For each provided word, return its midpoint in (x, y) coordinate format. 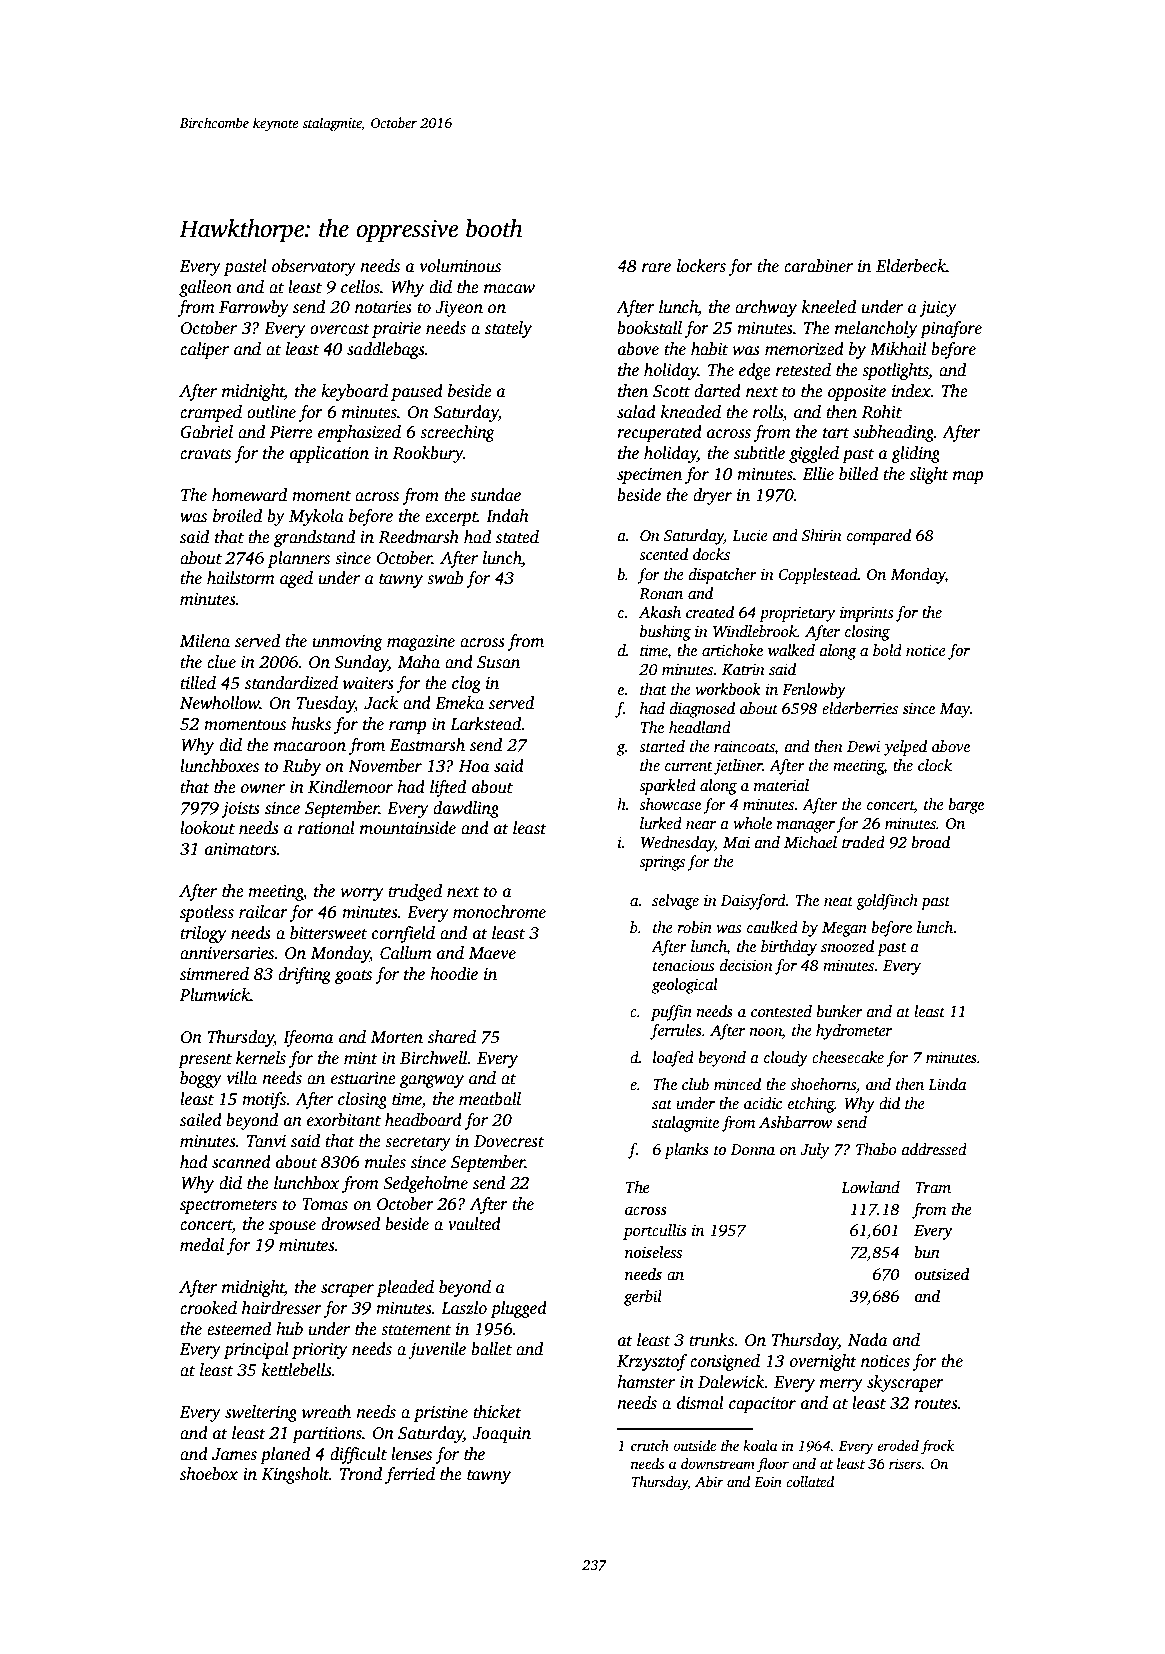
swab (445, 578)
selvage (675, 902)
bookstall (649, 328)
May (955, 710)
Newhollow (220, 703)
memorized (804, 349)
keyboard (354, 392)
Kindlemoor (350, 787)
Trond (361, 1474)
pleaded (405, 1288)
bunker (839, 1011)
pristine (440, 1414)
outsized (942, 1274)
